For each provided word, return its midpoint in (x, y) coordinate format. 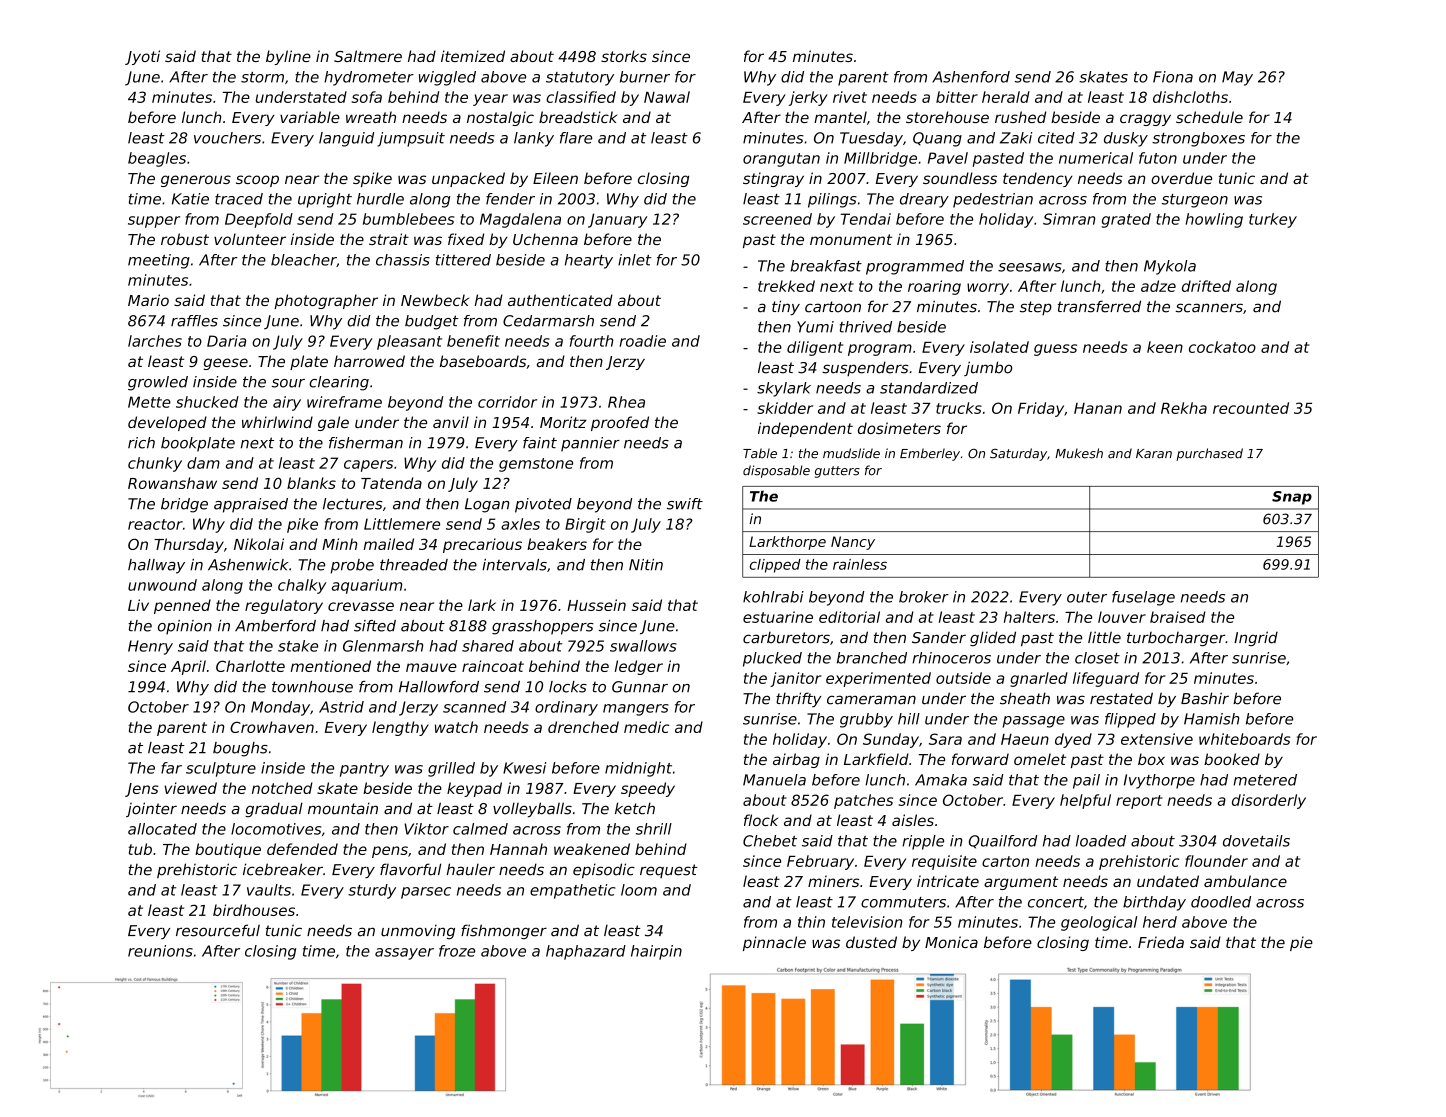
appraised (251, 505)
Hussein (596, 605)
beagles (157, 159)
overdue (1181, 178)
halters (1029, 617)
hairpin (656, 952)
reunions (160, 951)
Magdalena (520, 220)
